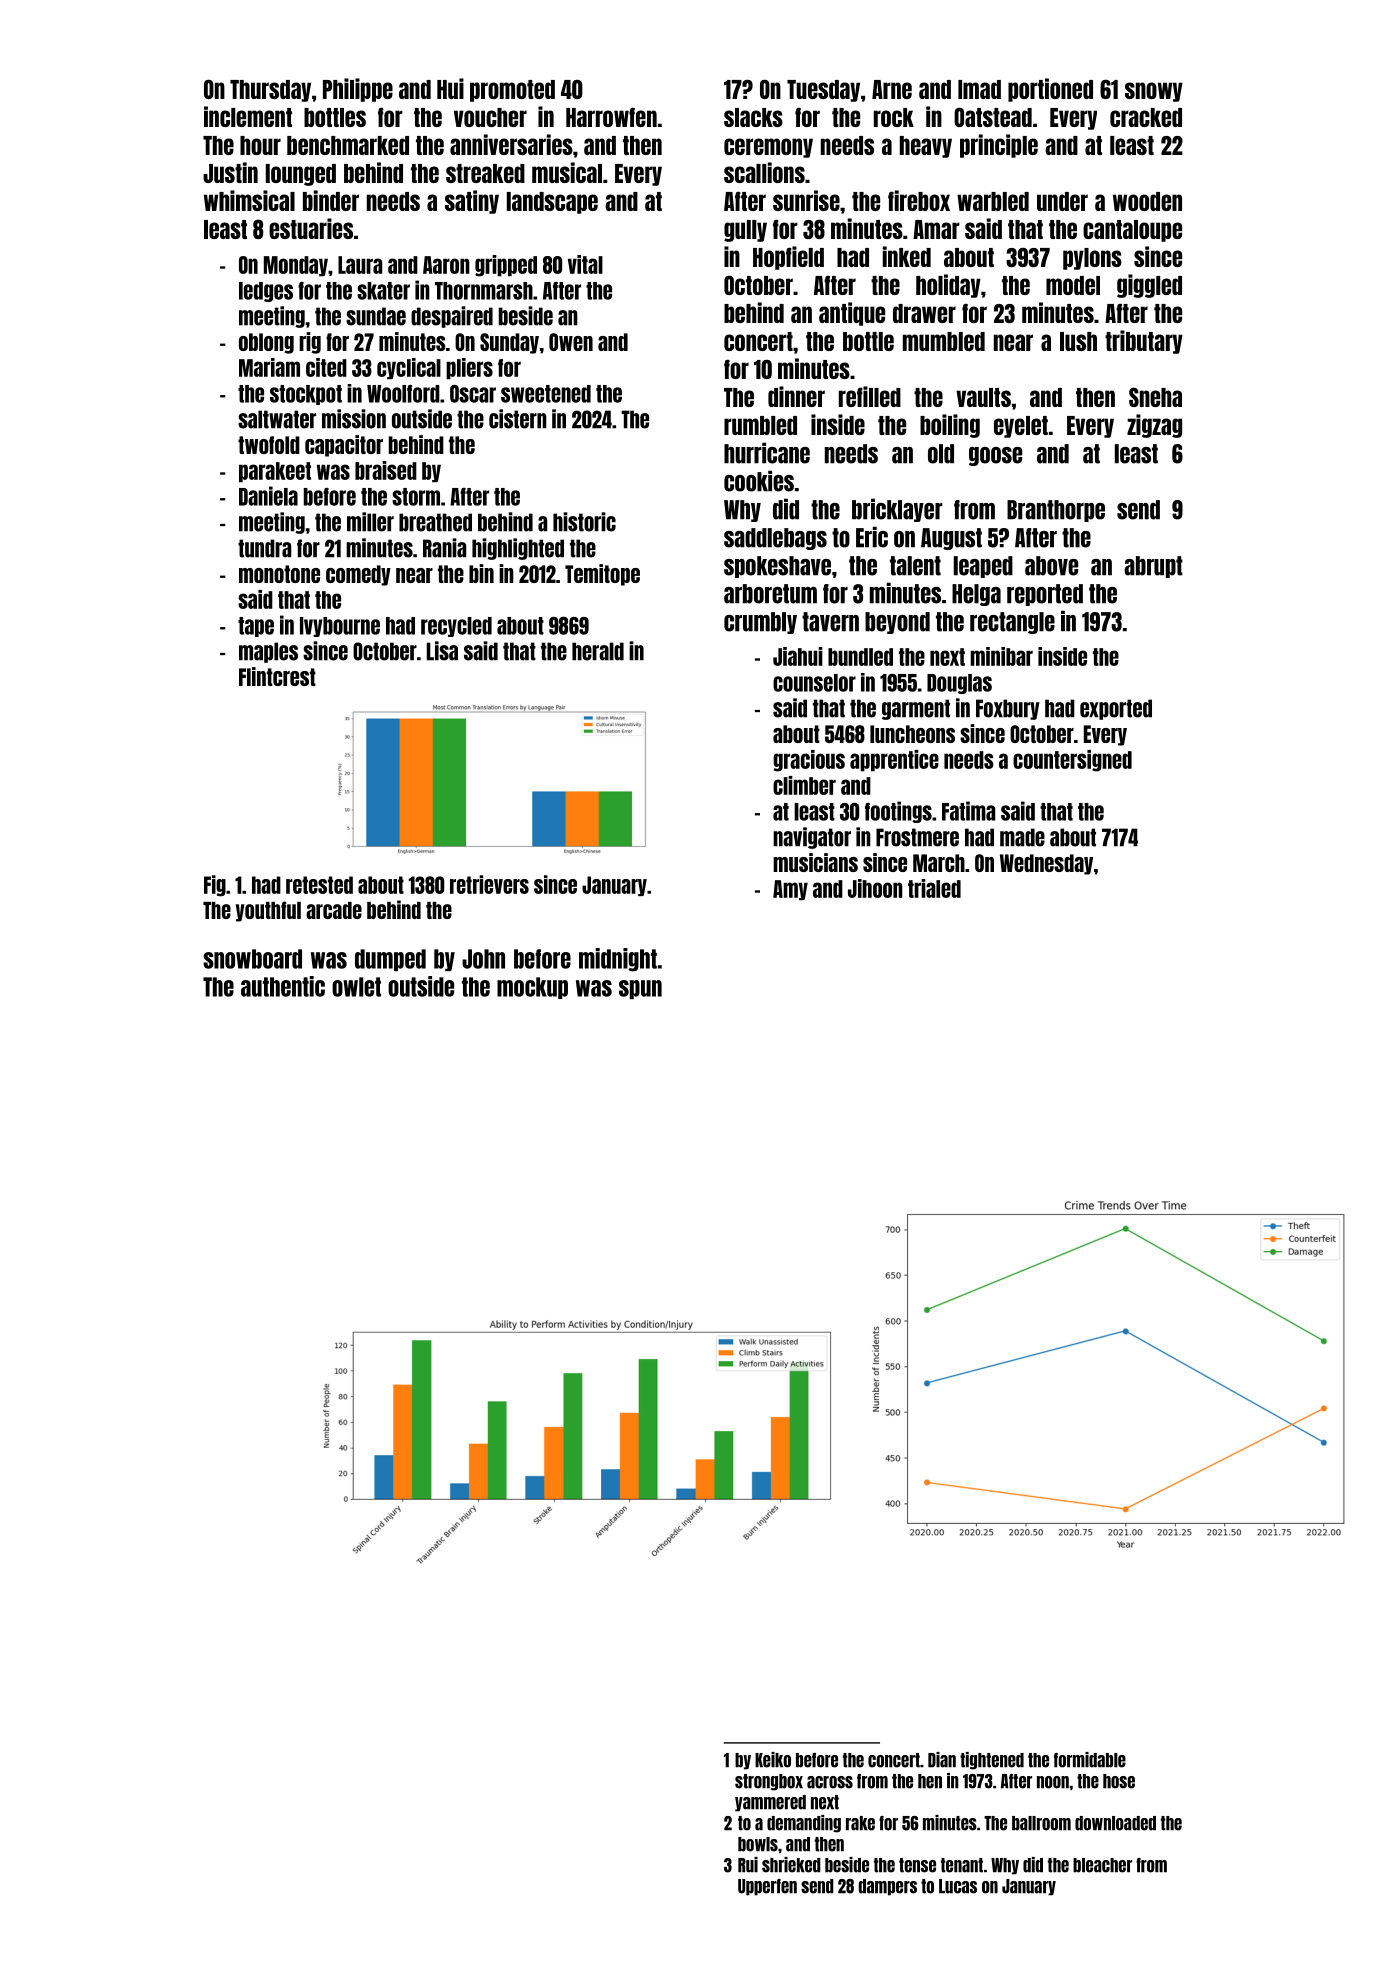 Image resolution: width=1386 pixels, height=1969 pixels. What do you see at coordinates (640, 989) in the image?
I see `spun` at bounding box center [640, 989].
